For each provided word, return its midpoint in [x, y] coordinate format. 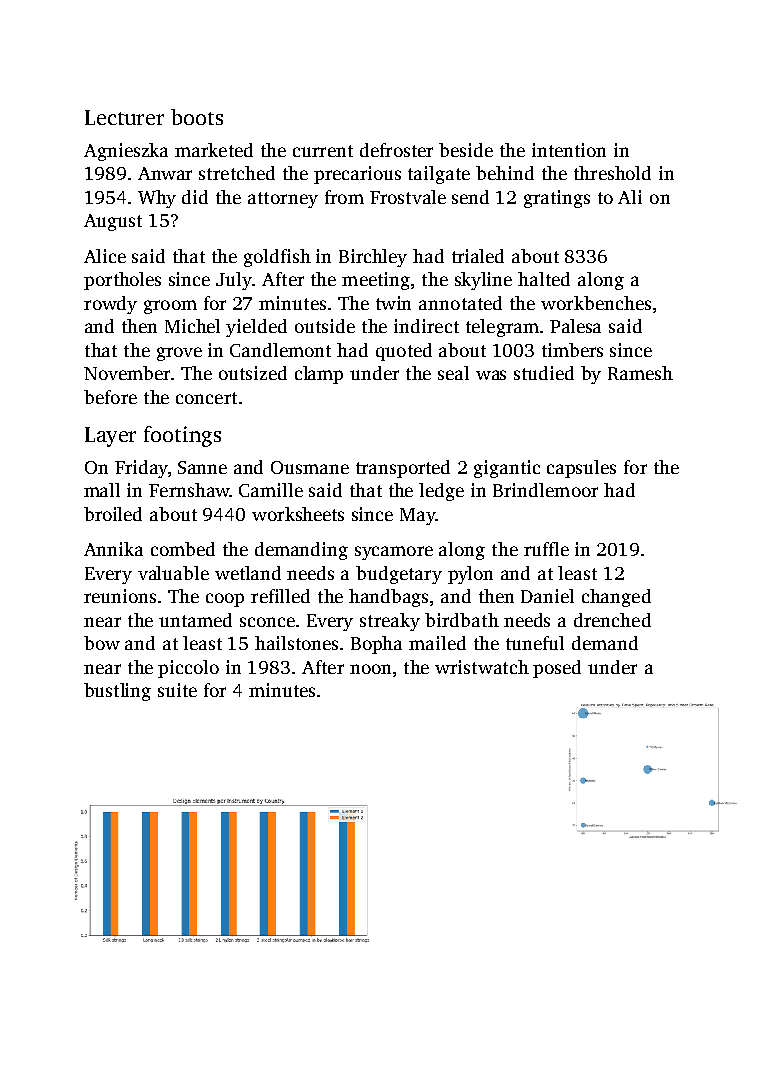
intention [569, 150]
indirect [426, 326]
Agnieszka [126, 152]
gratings [557, 199]
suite [177, 690]
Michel [192, 326]
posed [557, 669]
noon [370, 669]
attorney [283, 200]
